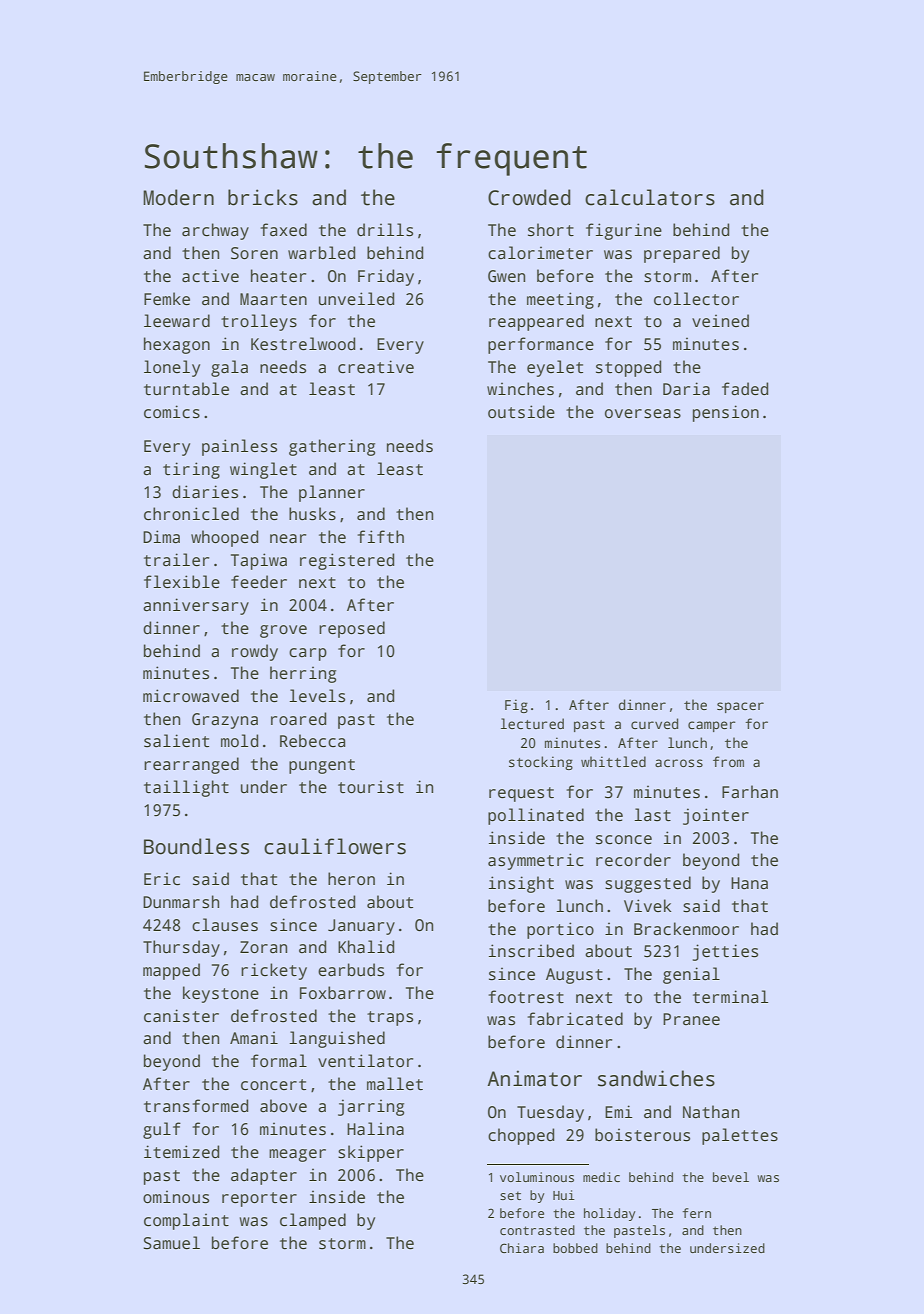 This screenshot has height=1314, width=924. I want to click on calculators, so click(650, 197).
